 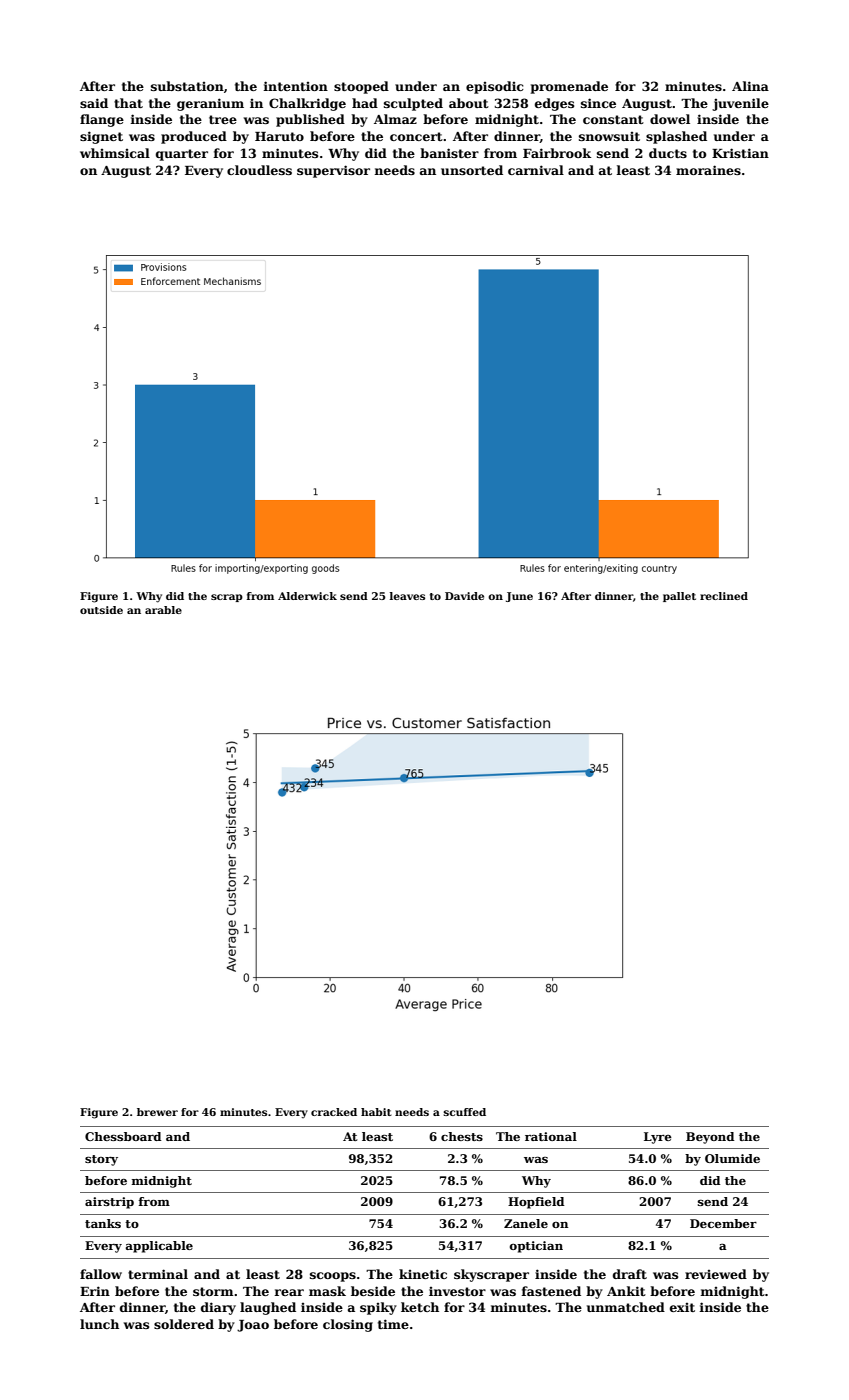 I want to click on Alderwick, so click(x=307, y=596).
